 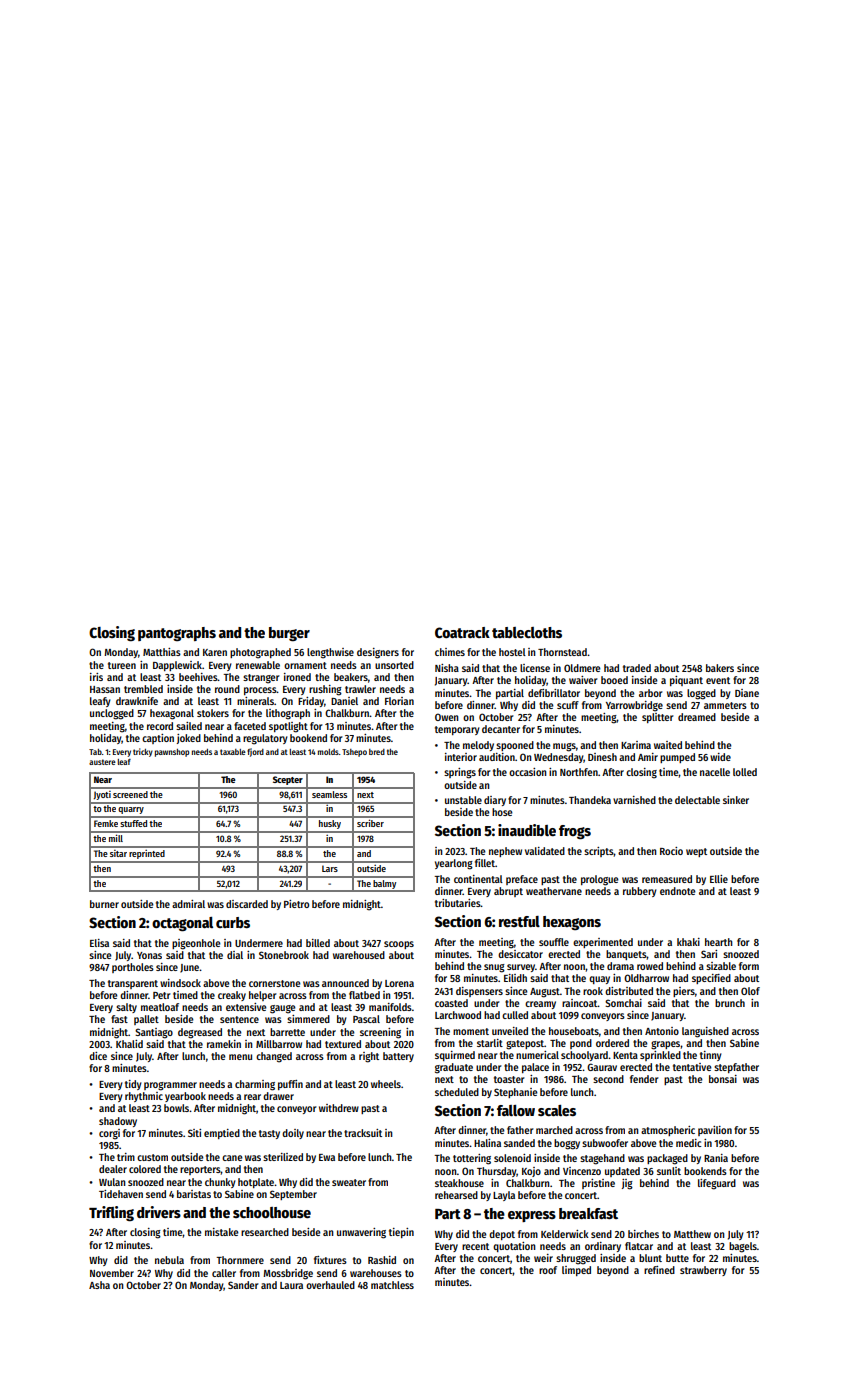 I want to click on round, so click(x=227, y=689).
